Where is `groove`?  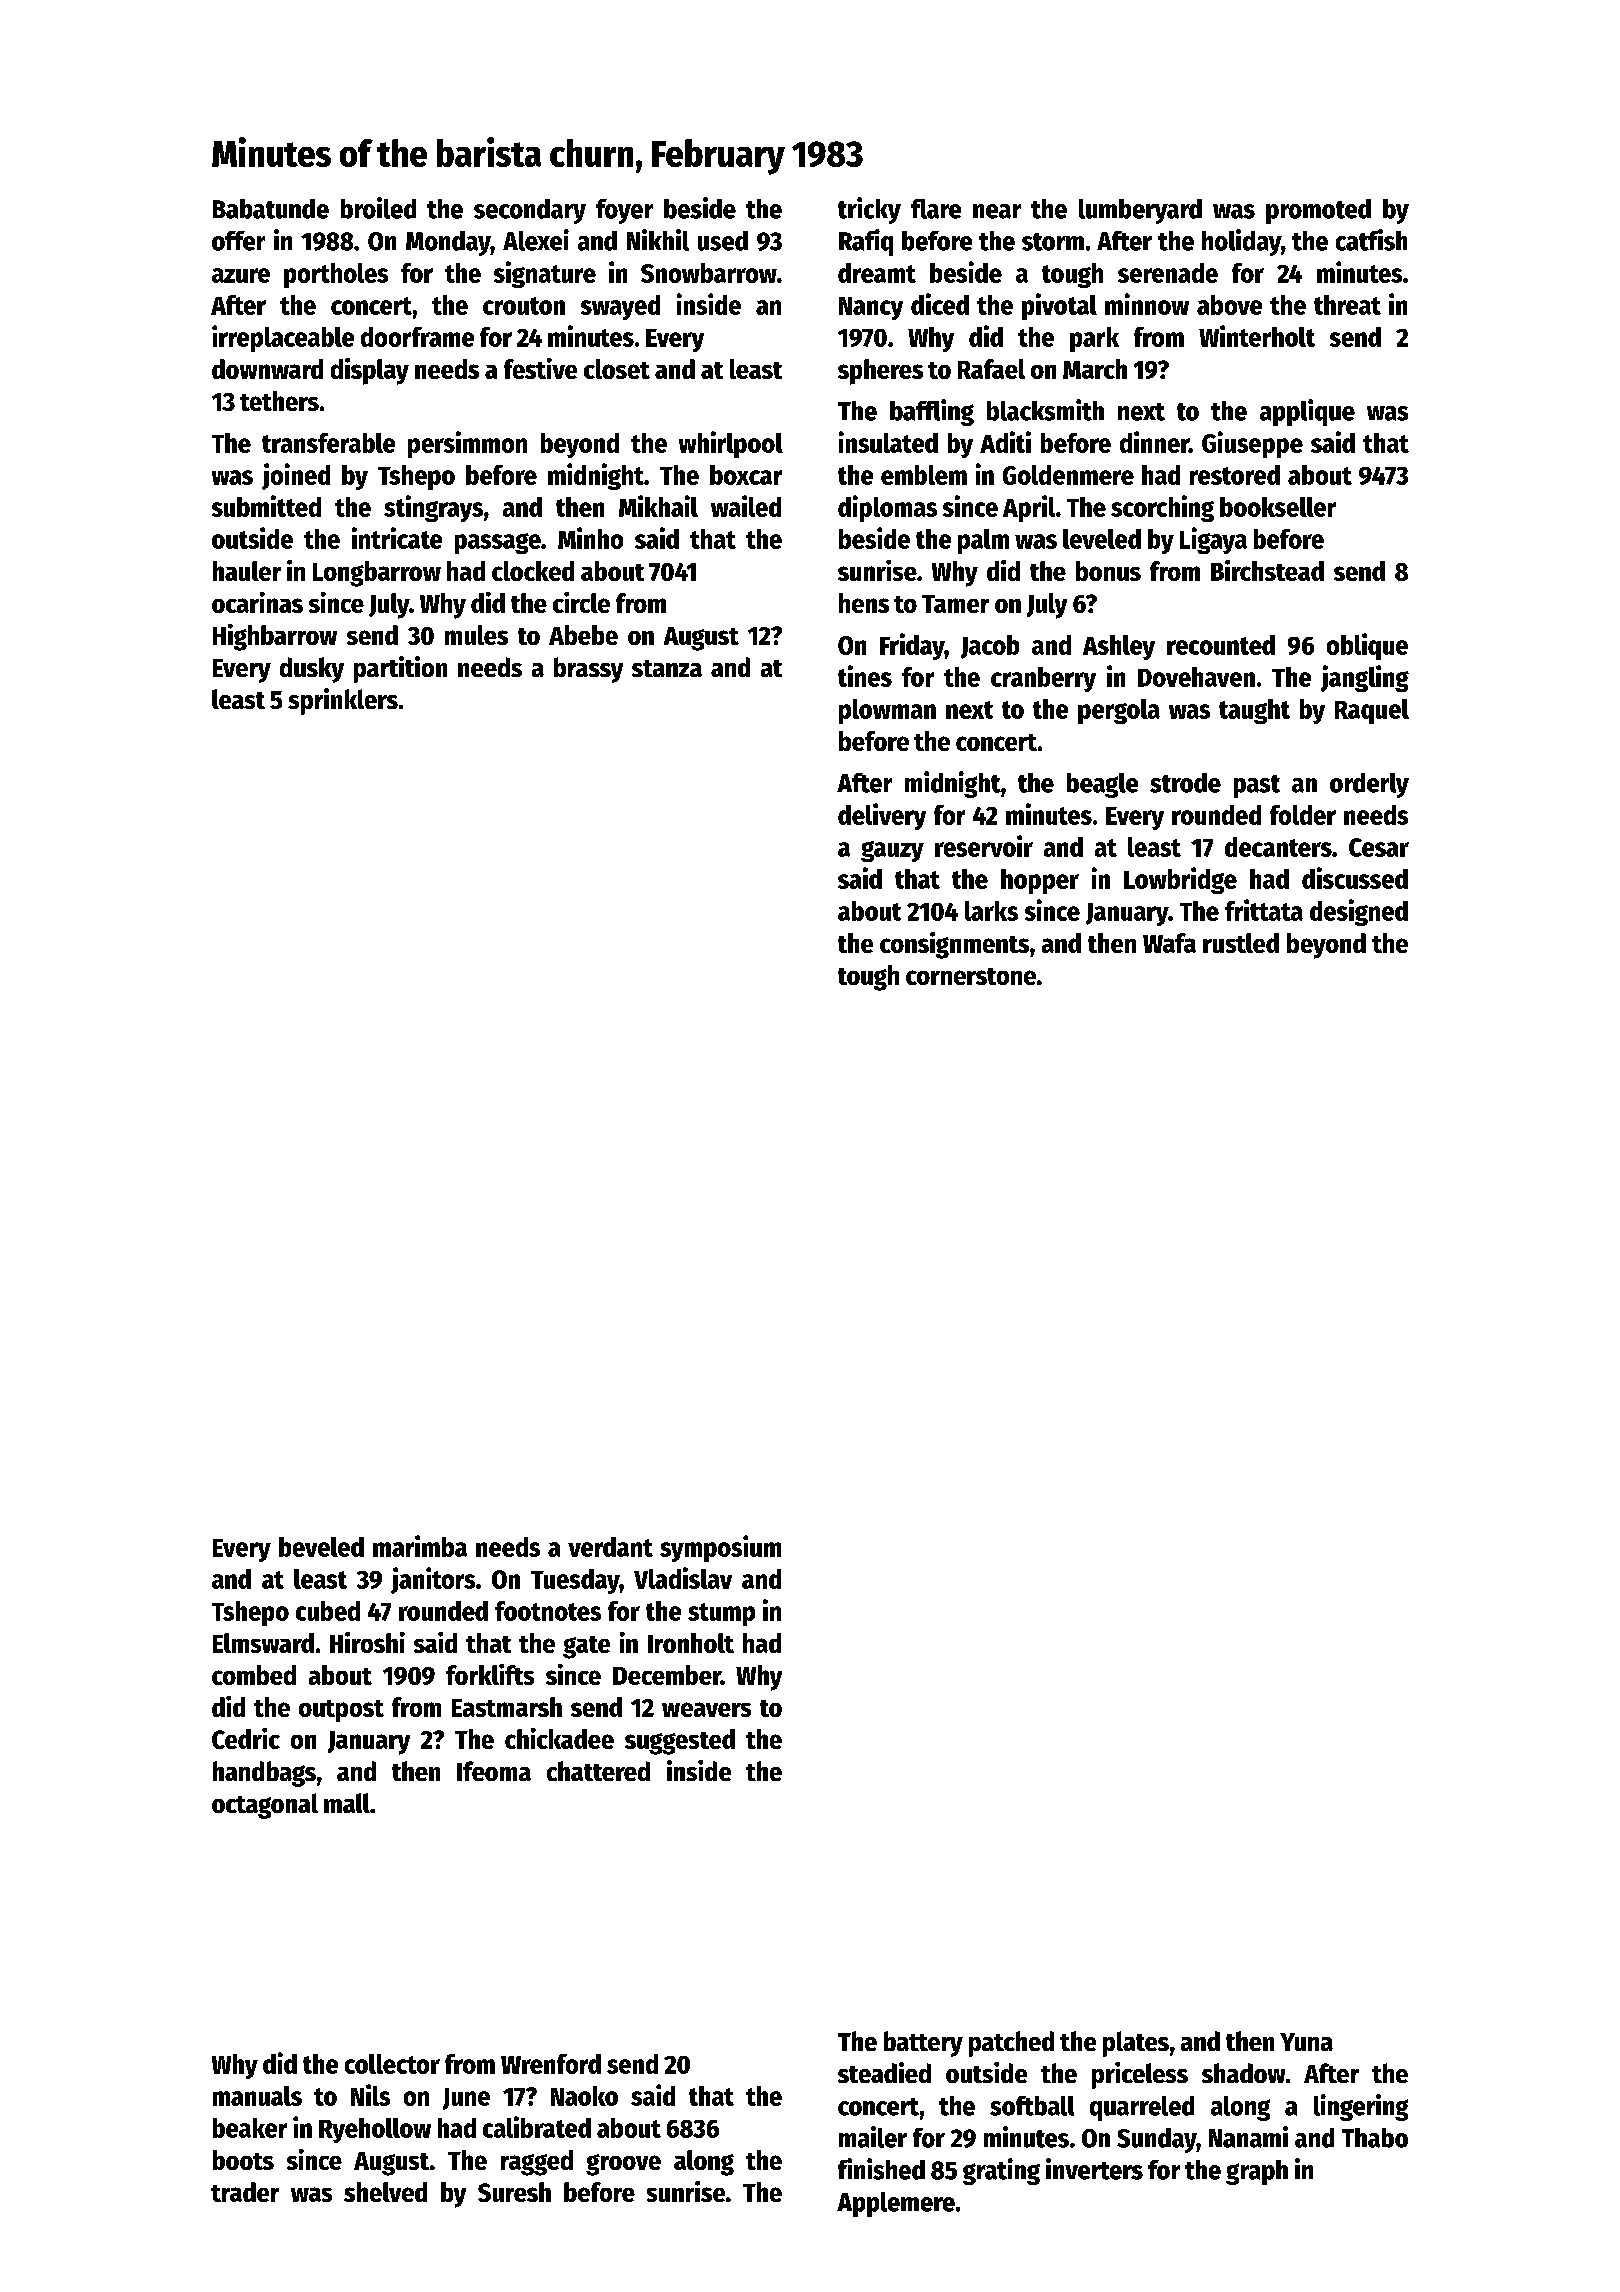 groove is located at coordinates (623, 2165).
